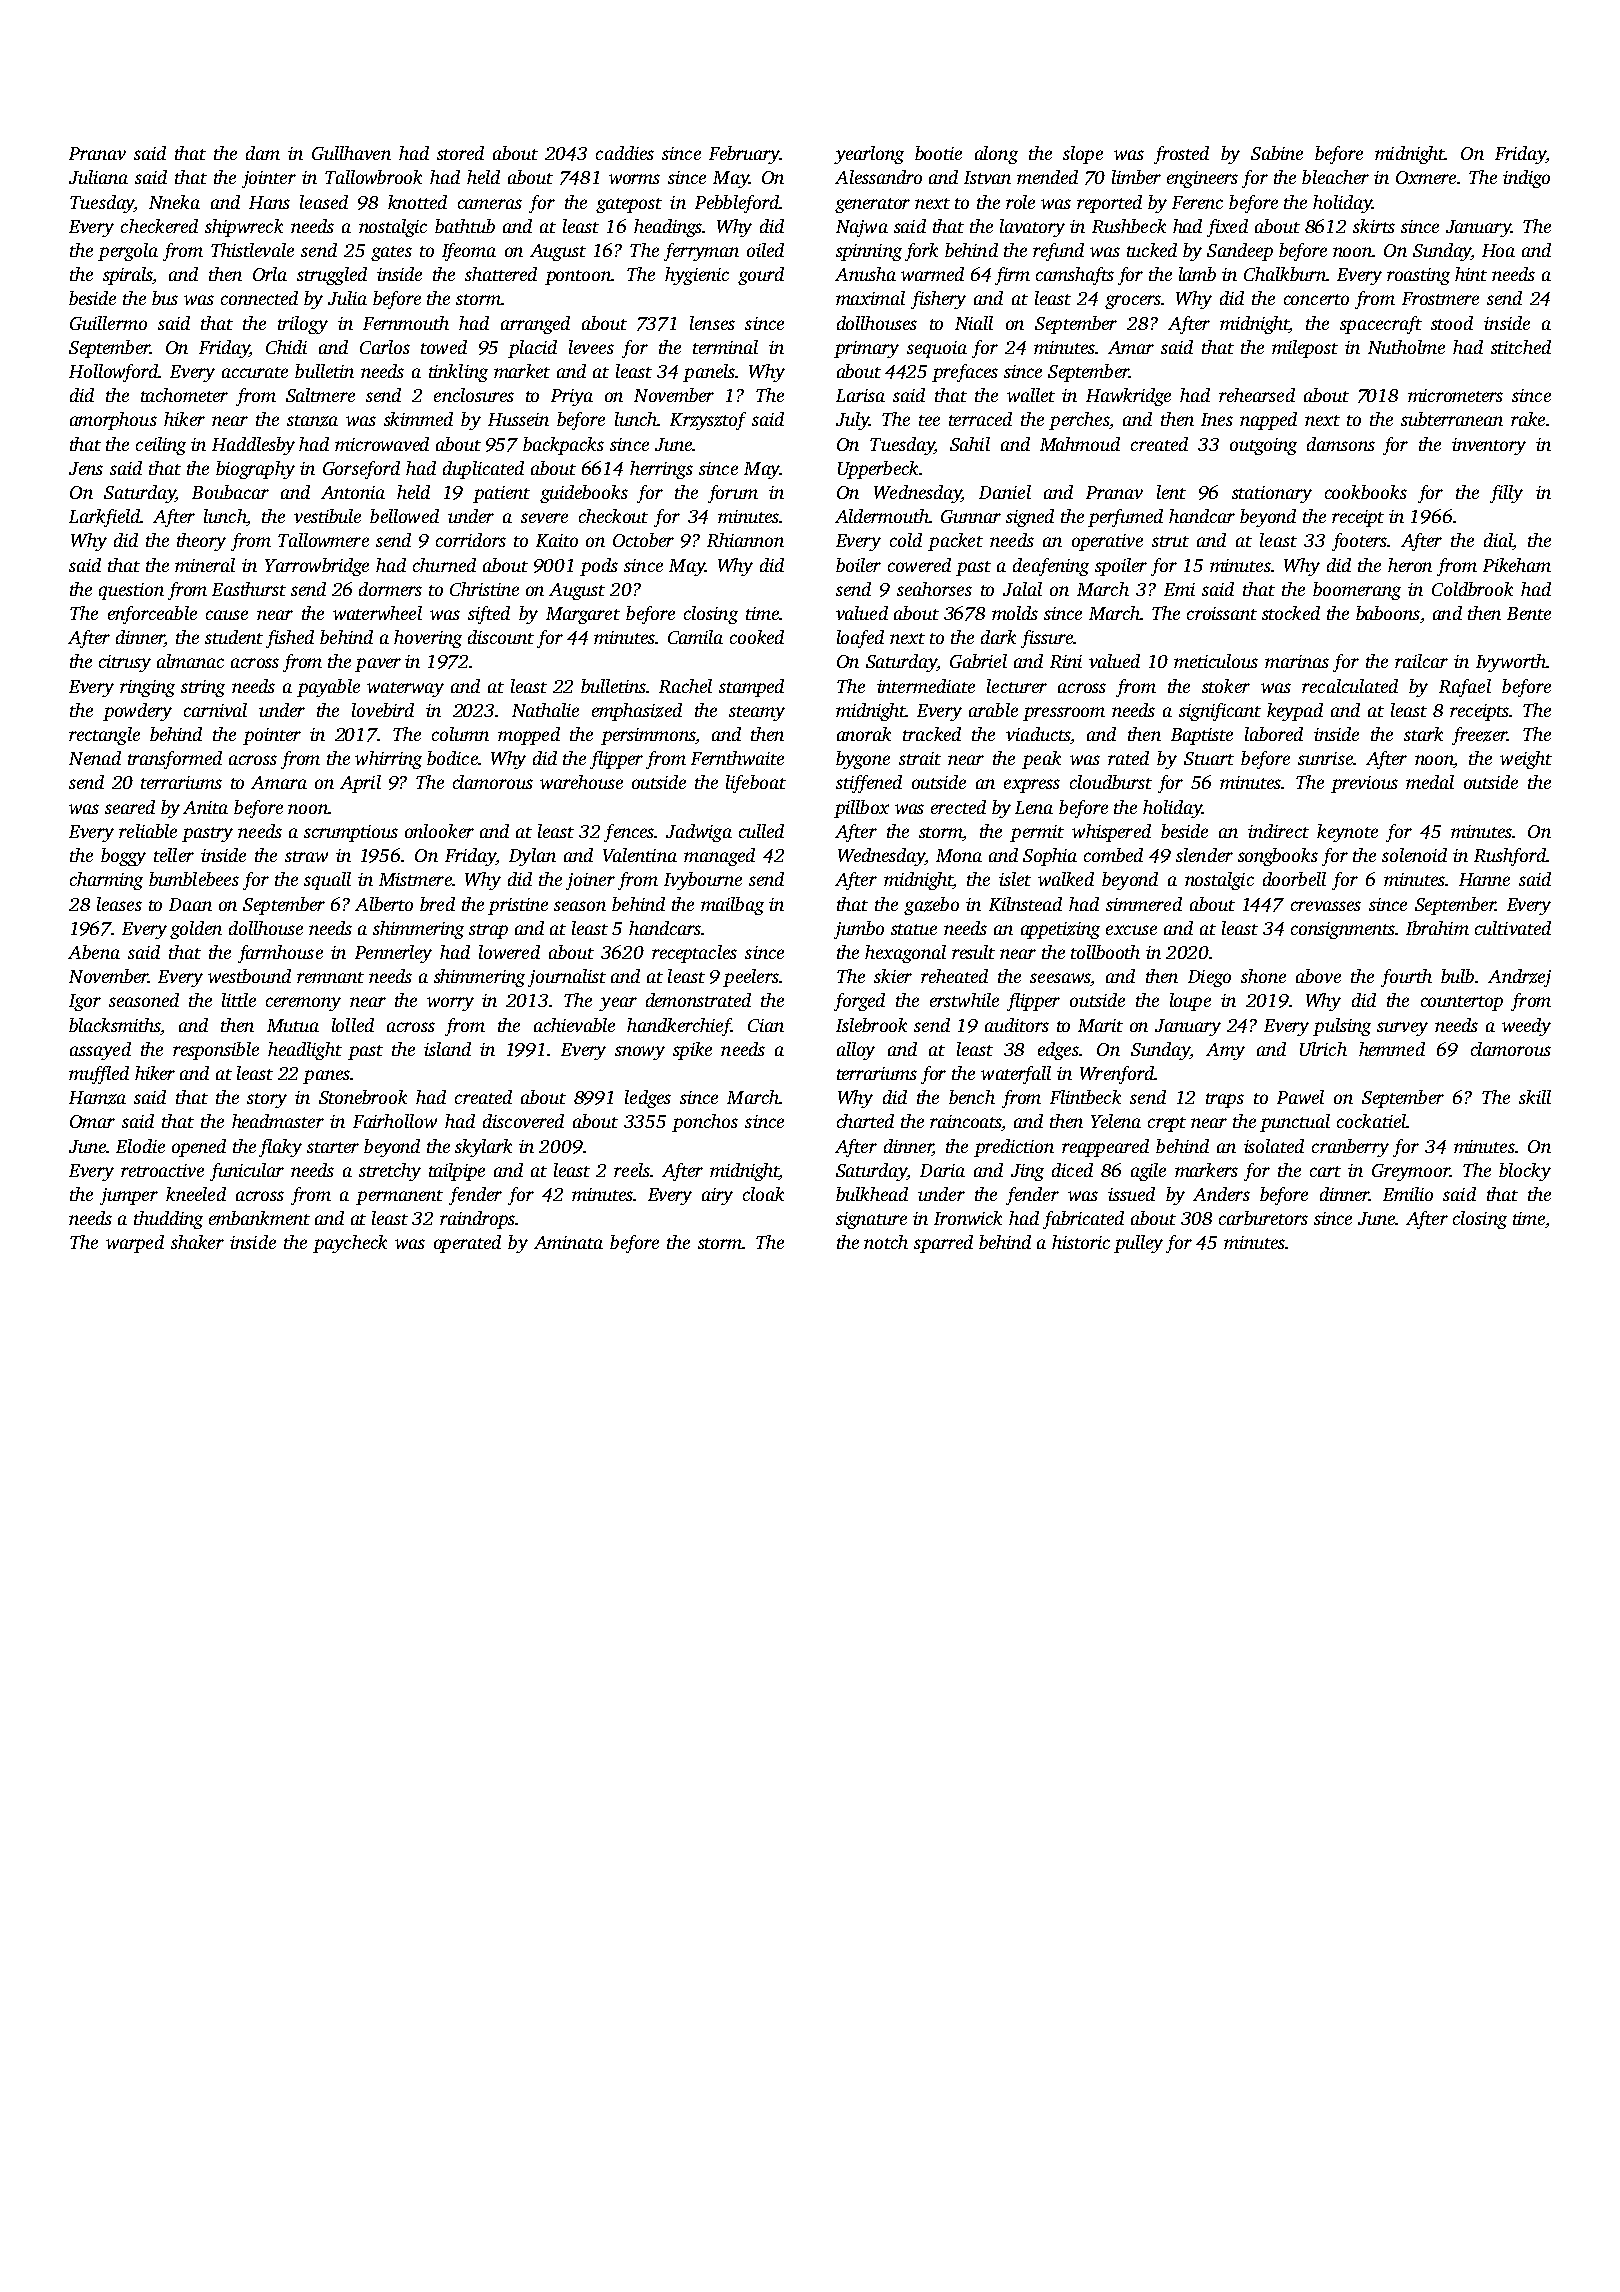 This screenshot has width=1620, height=2292. What do you see at coordinates (395, 1121) in the screenshot?
I see `Fairhollow` at bounding box center [395, 1121].
